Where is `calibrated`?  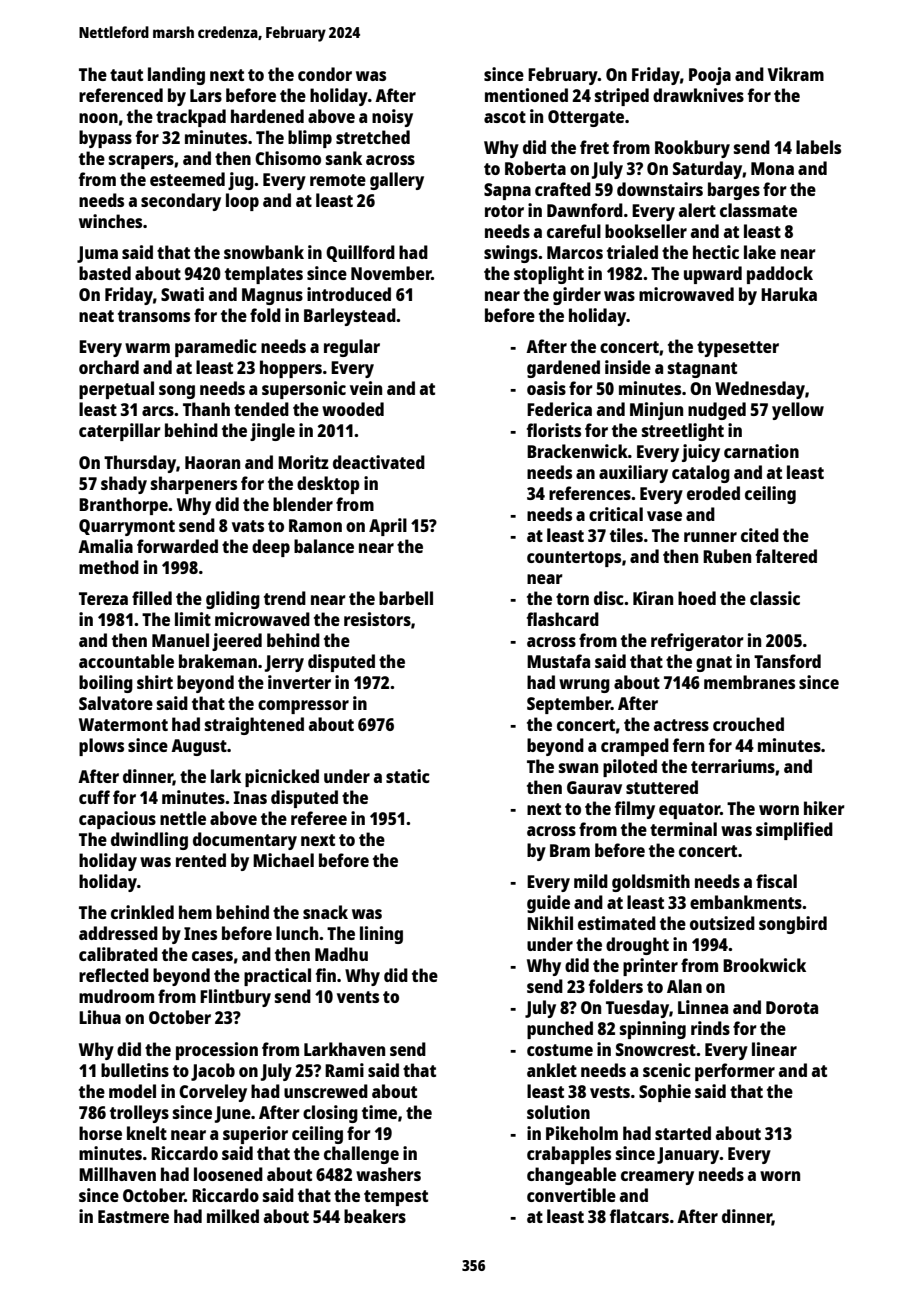 calibrated is located at coordinates (118, 954).
